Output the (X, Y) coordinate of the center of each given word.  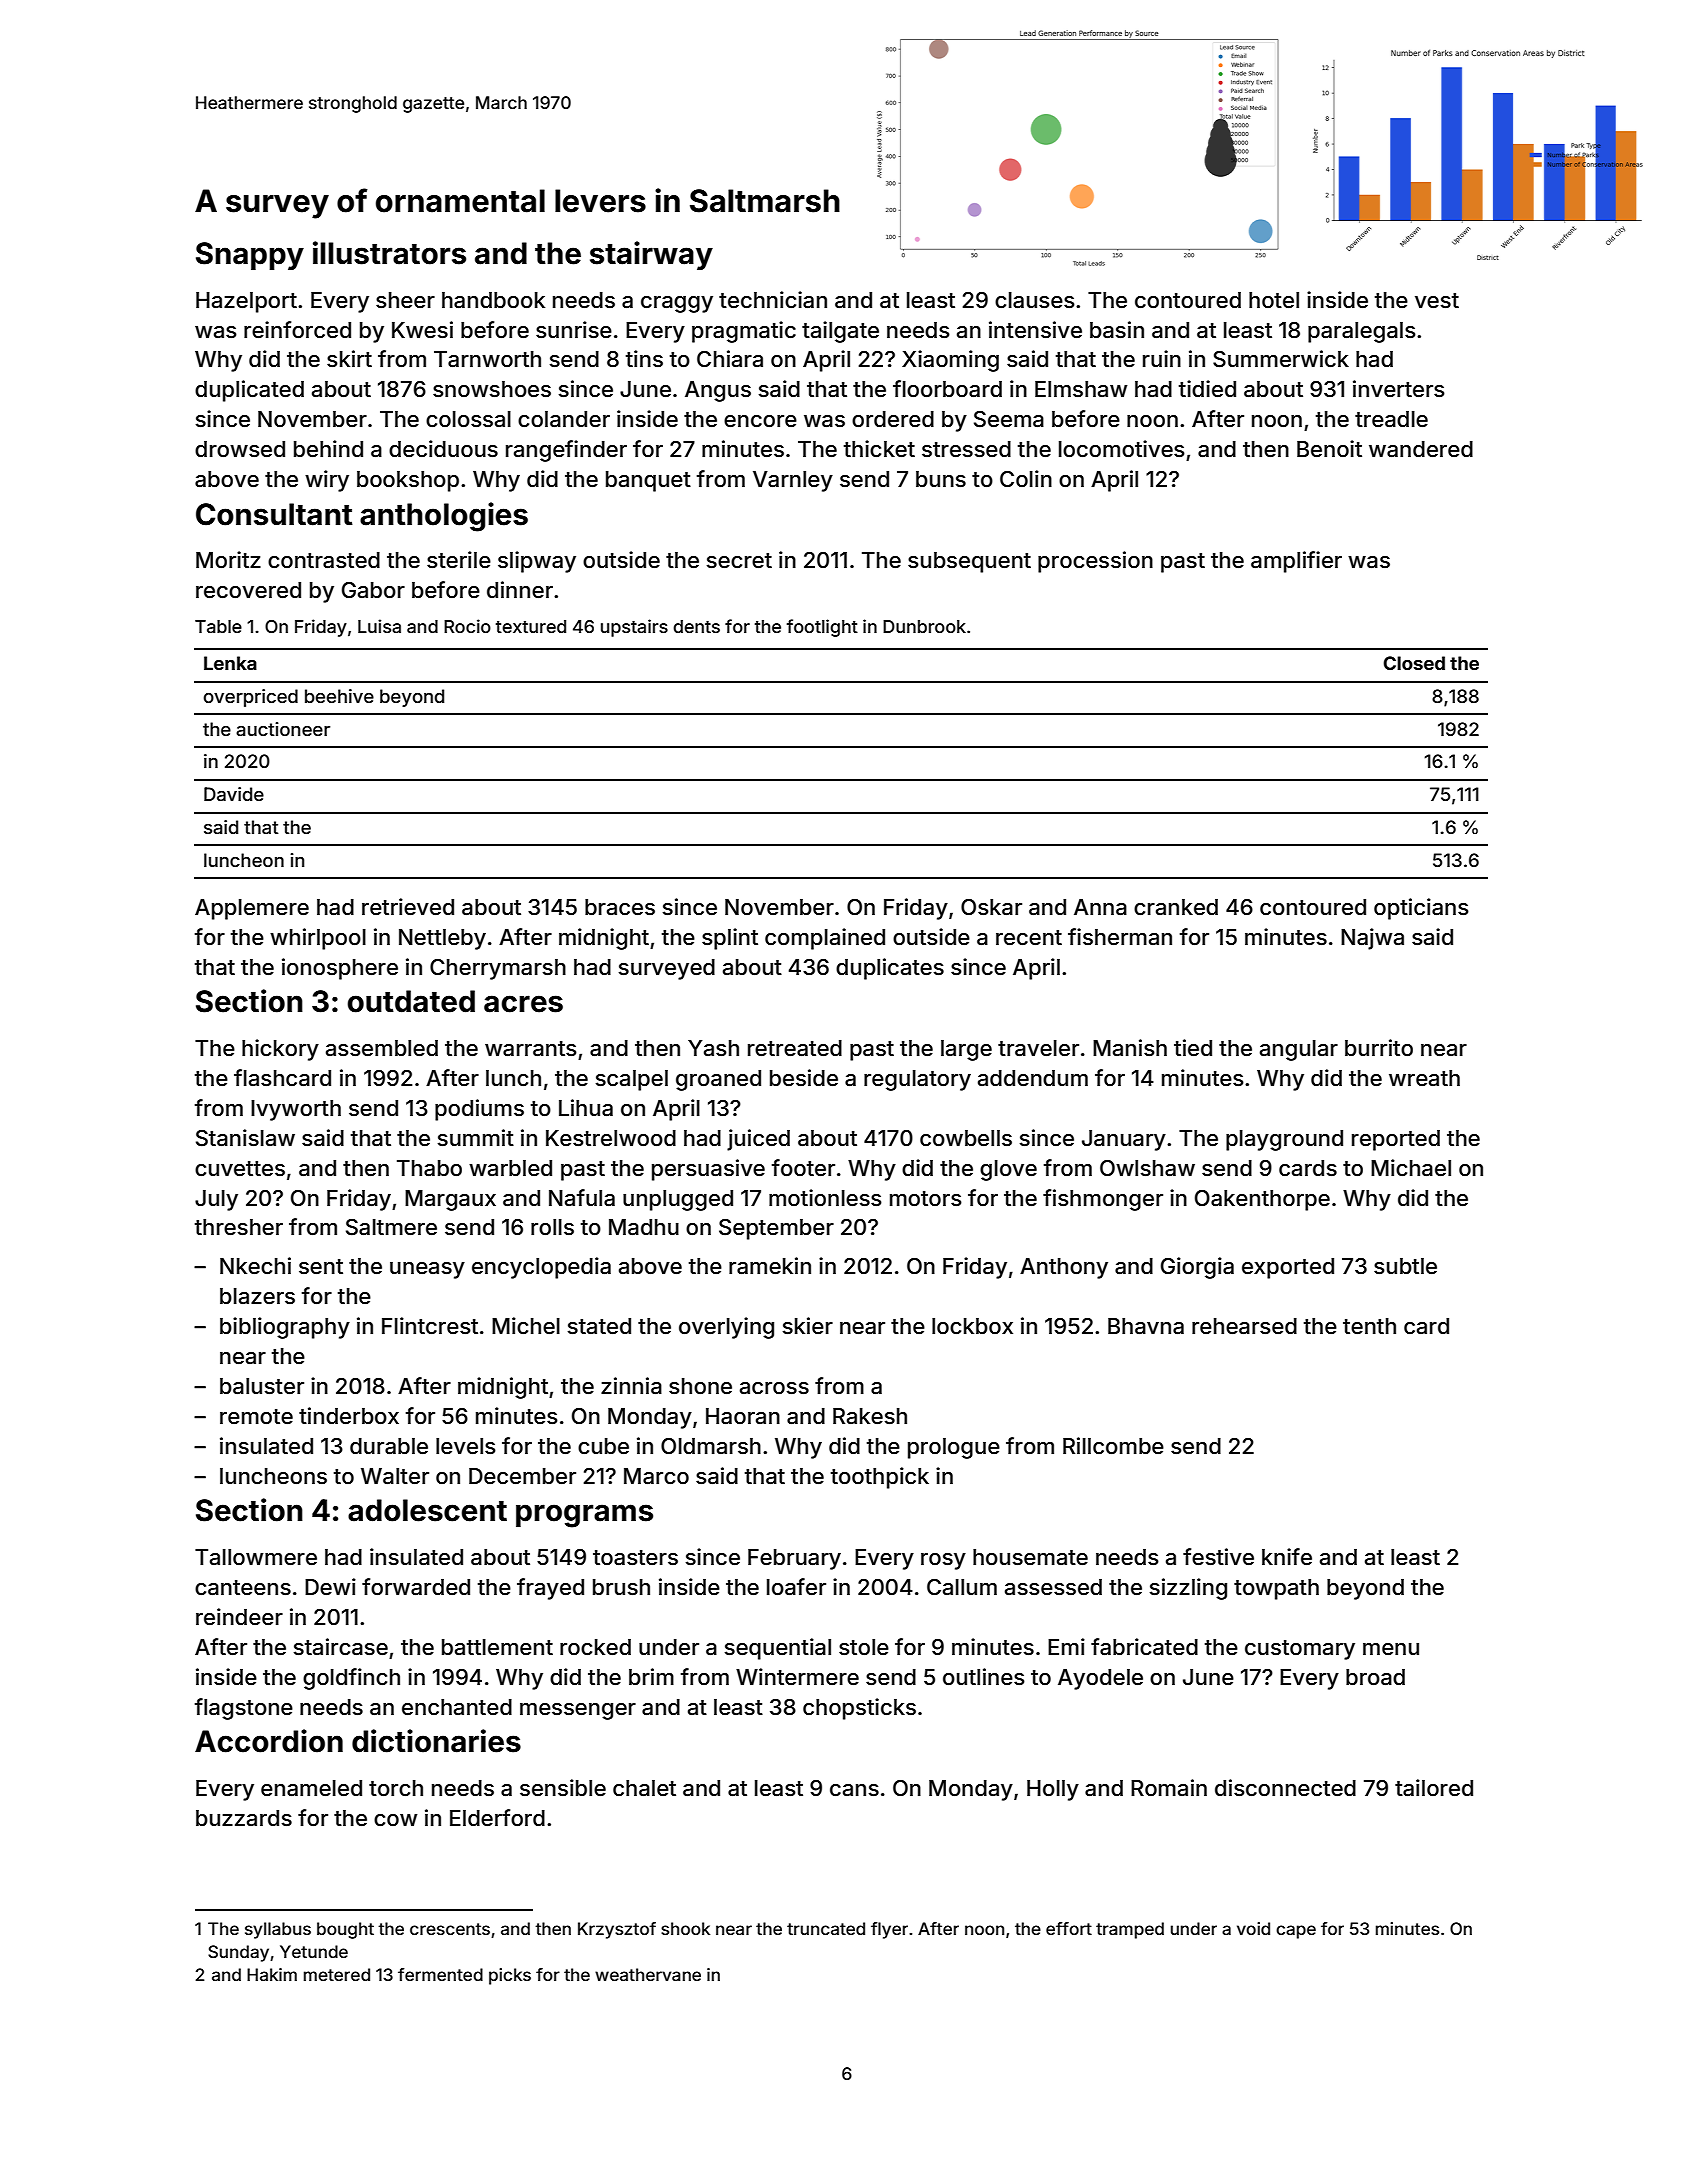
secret (739, 561)
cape (1296, 1932)
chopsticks (859, 1709)
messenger (578, 1711)
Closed (1414, 663)
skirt (349, 359)
